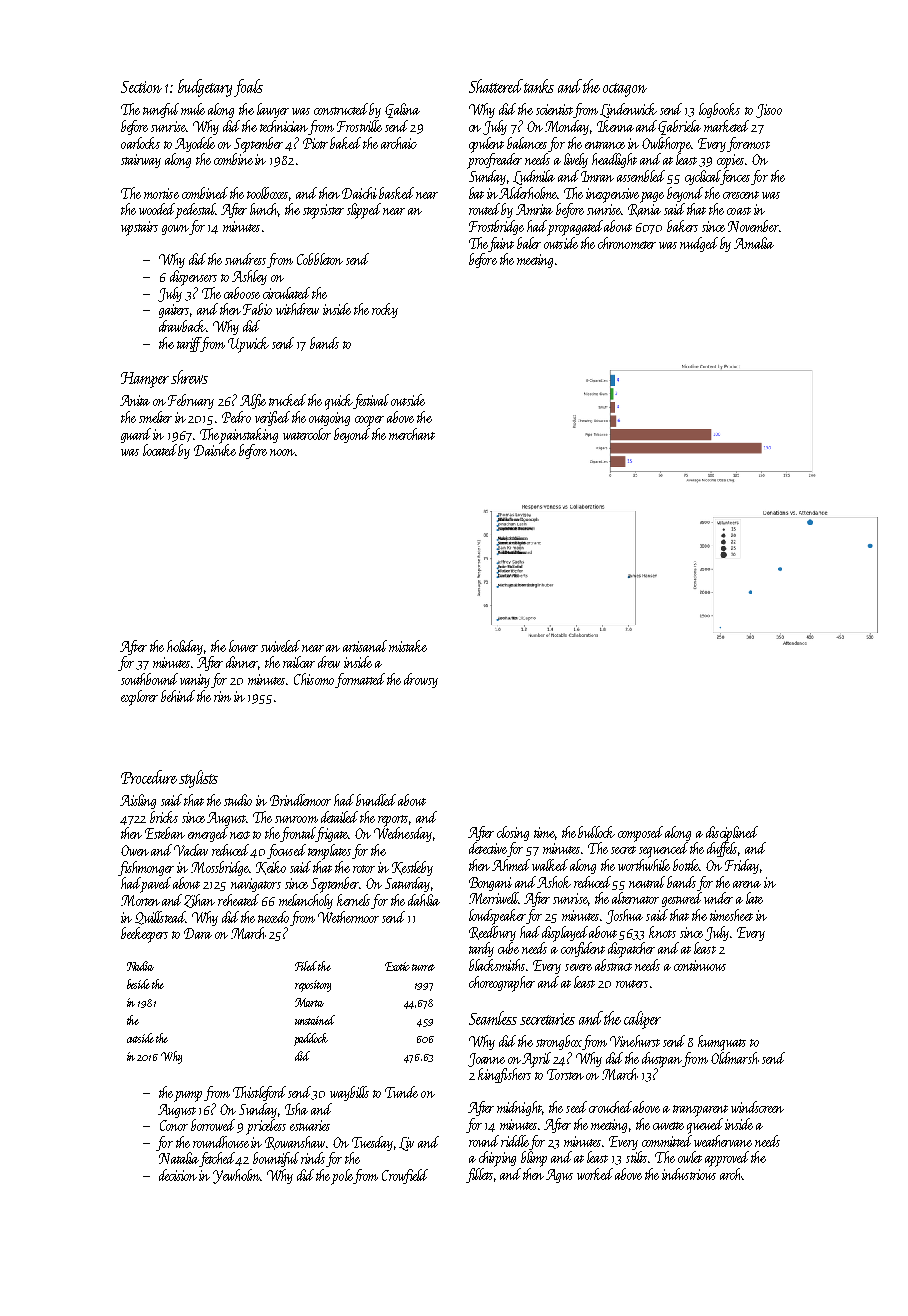 The height and width of the image is (1316, 908). Describe the element at coordinates (534, 209) in the image. I see `Amrita` at that location.
